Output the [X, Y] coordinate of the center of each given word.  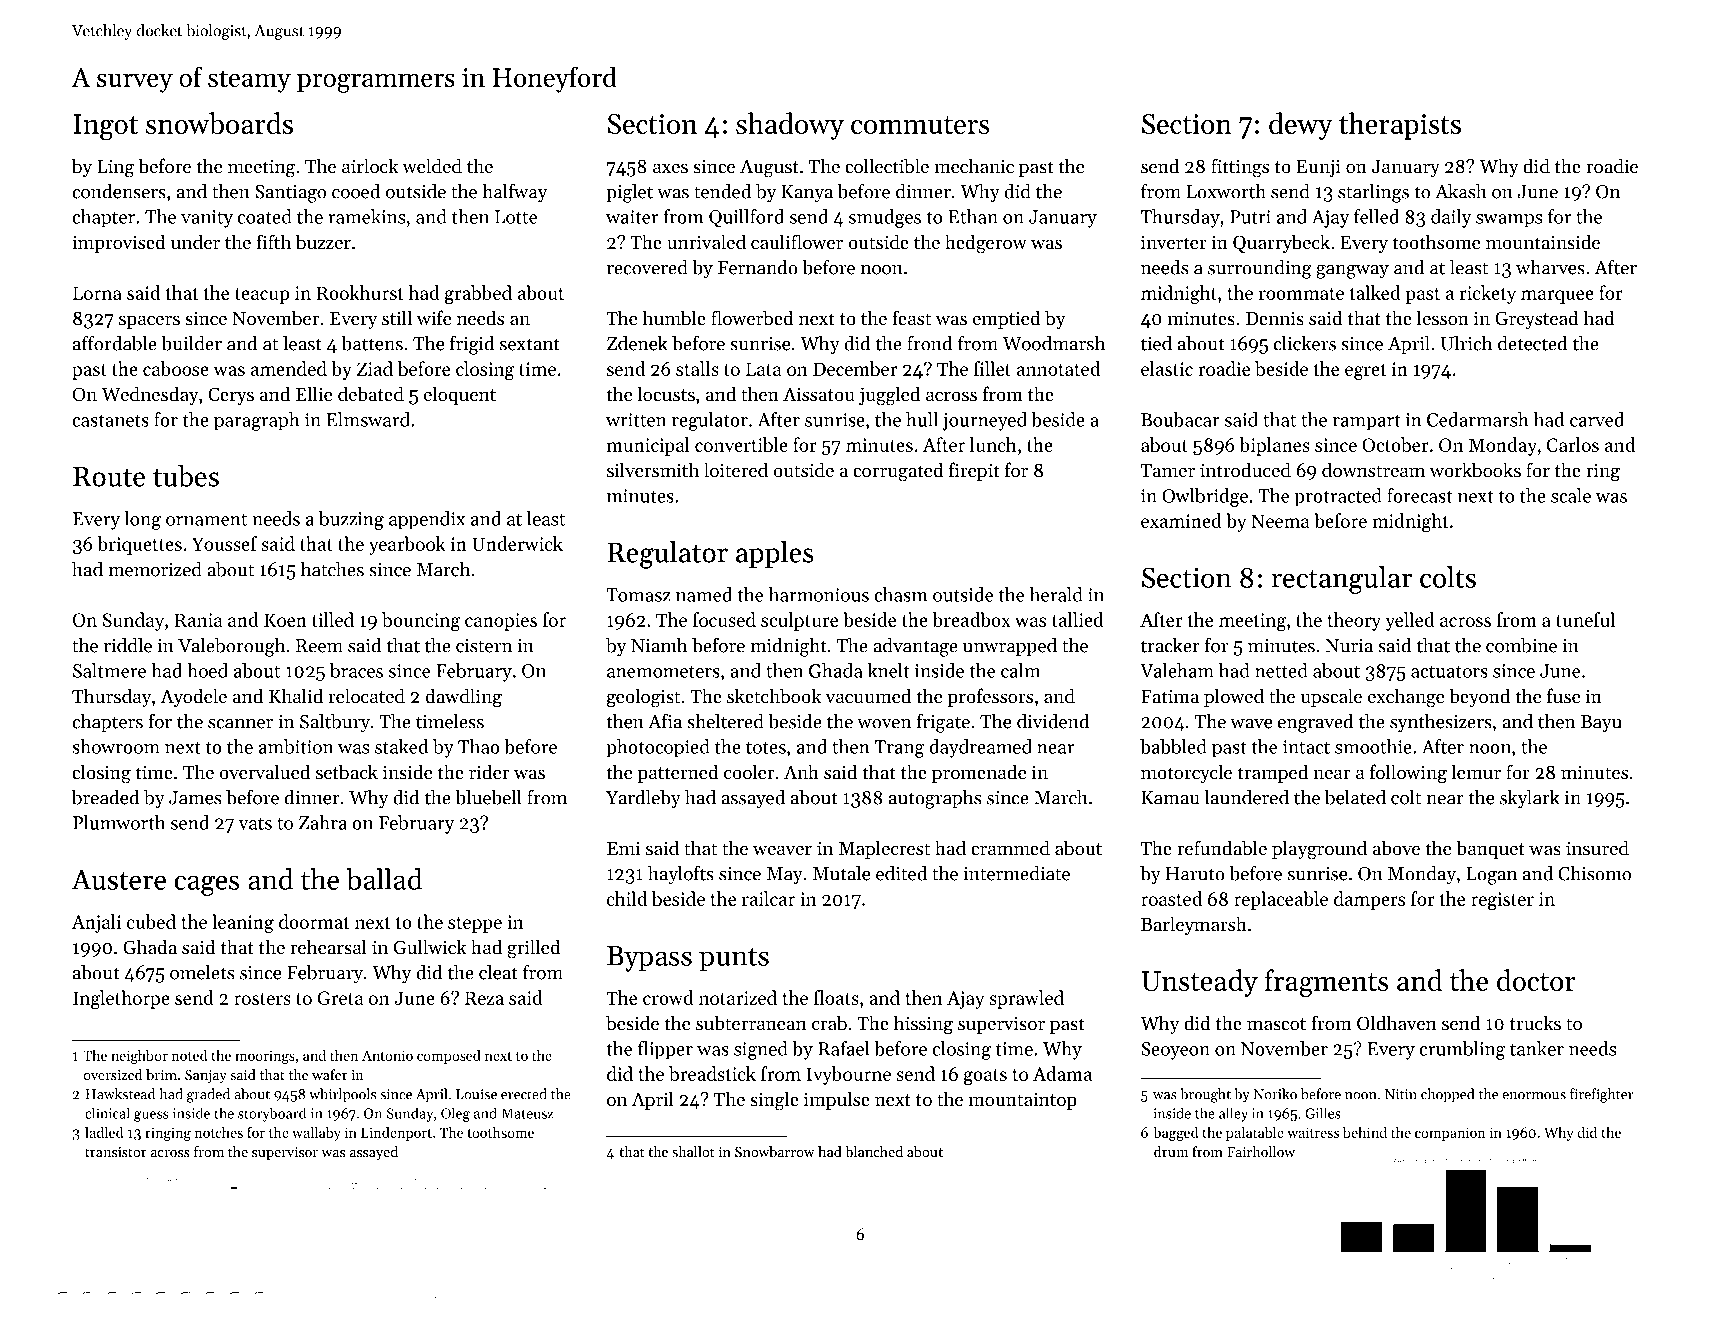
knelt [888, 670]
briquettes [139, 545]
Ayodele [193, 697]
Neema [1280, 521]
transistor [116, 1152]
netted [1281, 670]
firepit [974, 471]
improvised [119, 243]
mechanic [974, 166]
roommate [1301, 294]
